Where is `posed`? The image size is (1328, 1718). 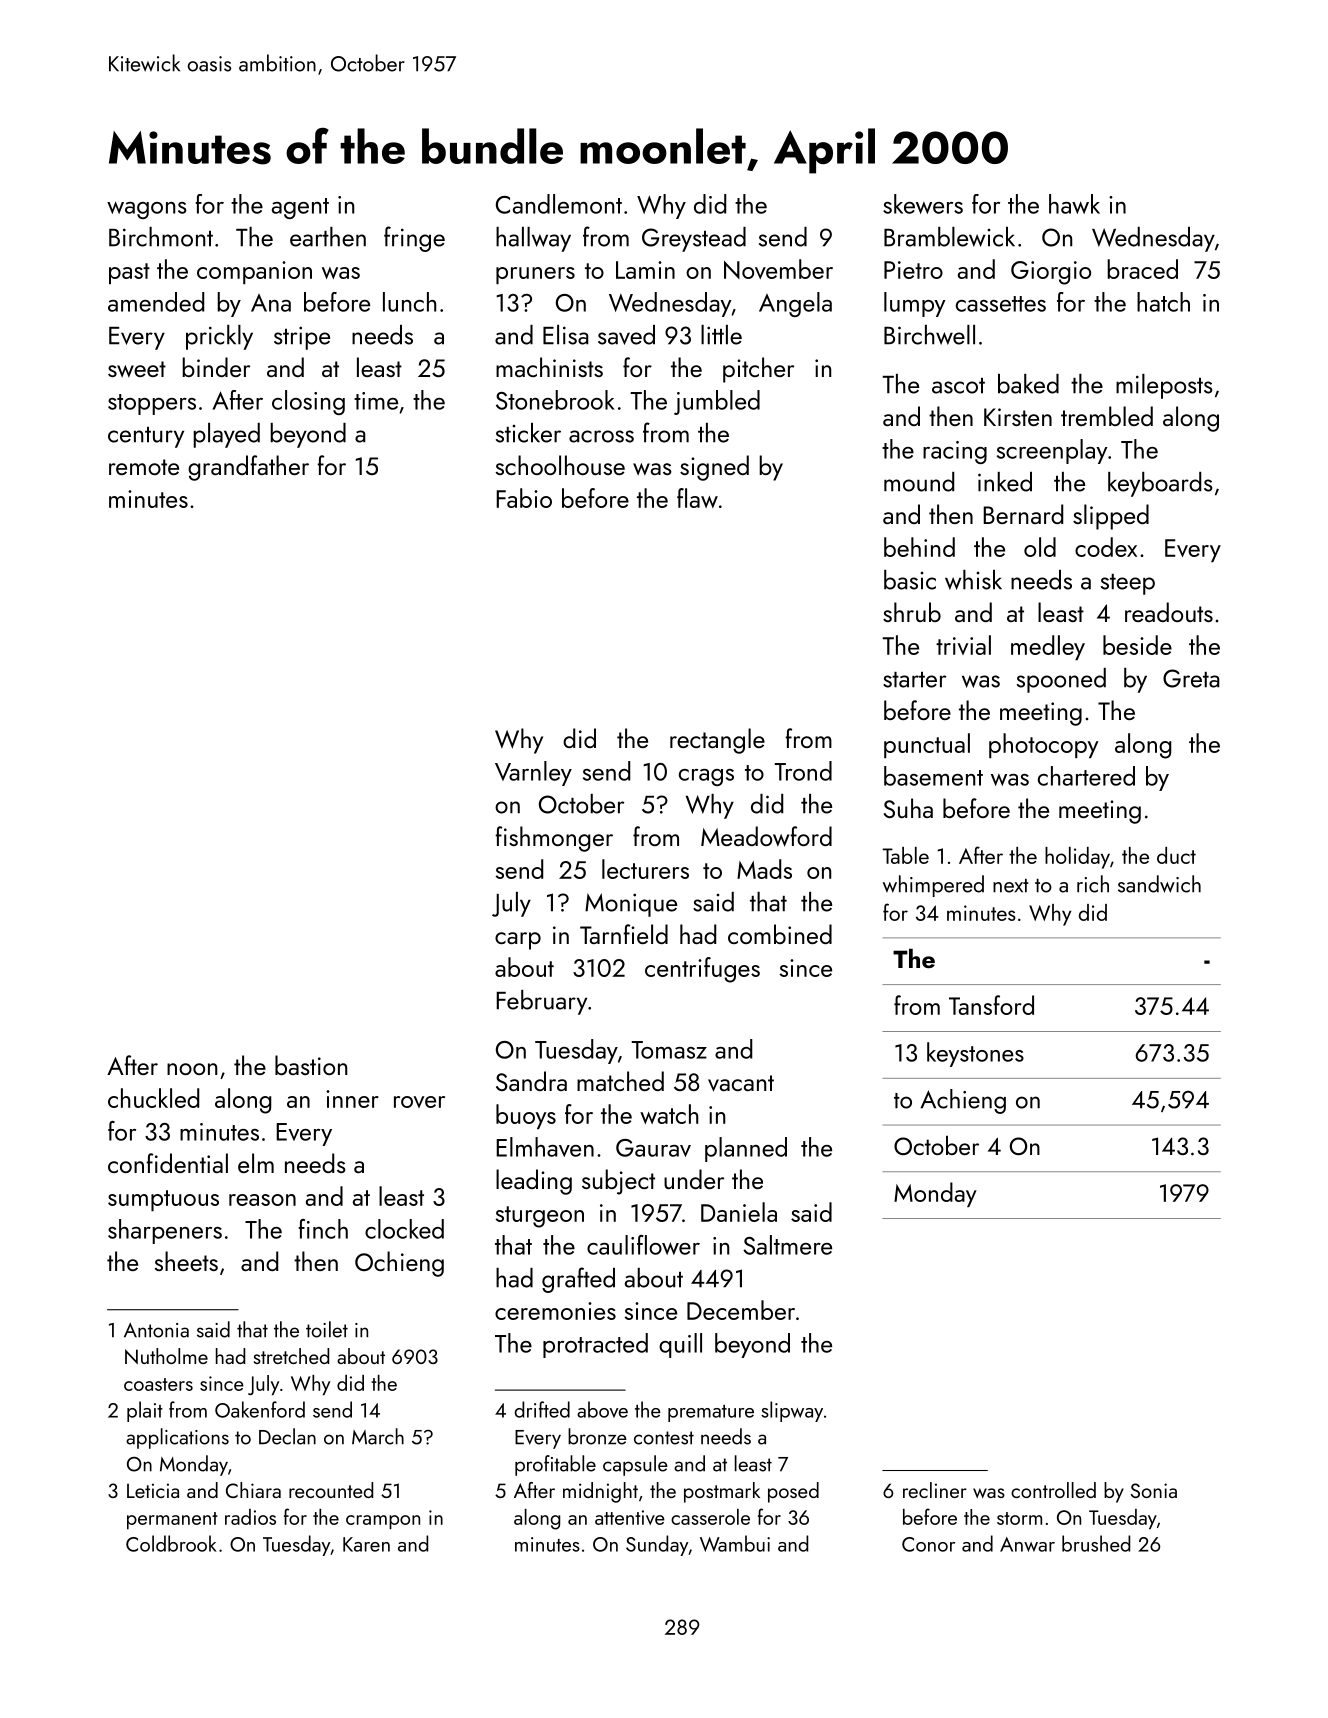 posed is located at coordinates (793, 1492).
